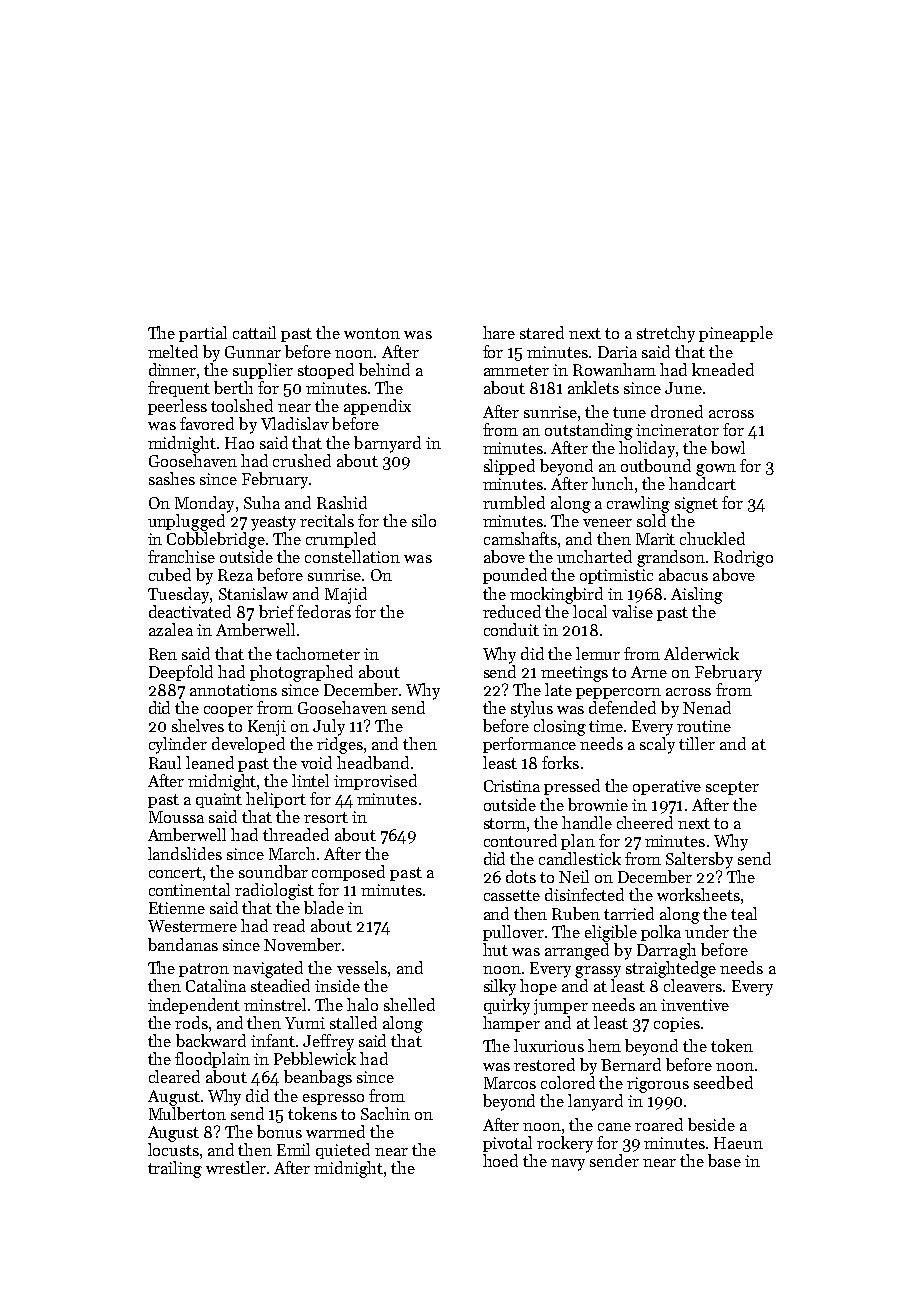 This document has width=924, height=1314. What do you see at coordinates (614, 1127) in the document?
I see `cane` at bounding box center [614, 1127].
